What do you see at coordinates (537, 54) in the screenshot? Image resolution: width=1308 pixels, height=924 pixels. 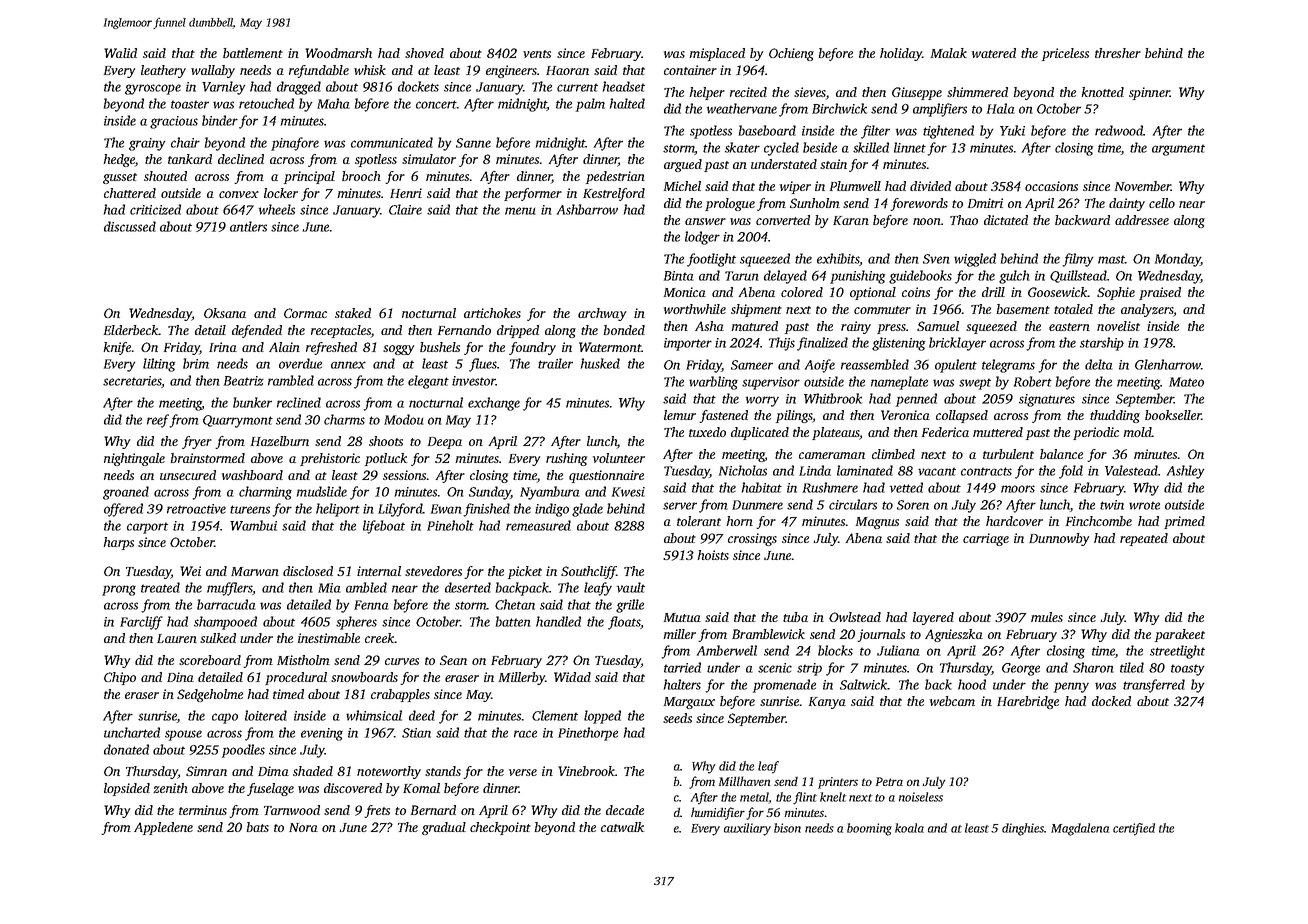 I see `vents` at bounding box center [537, 54].
